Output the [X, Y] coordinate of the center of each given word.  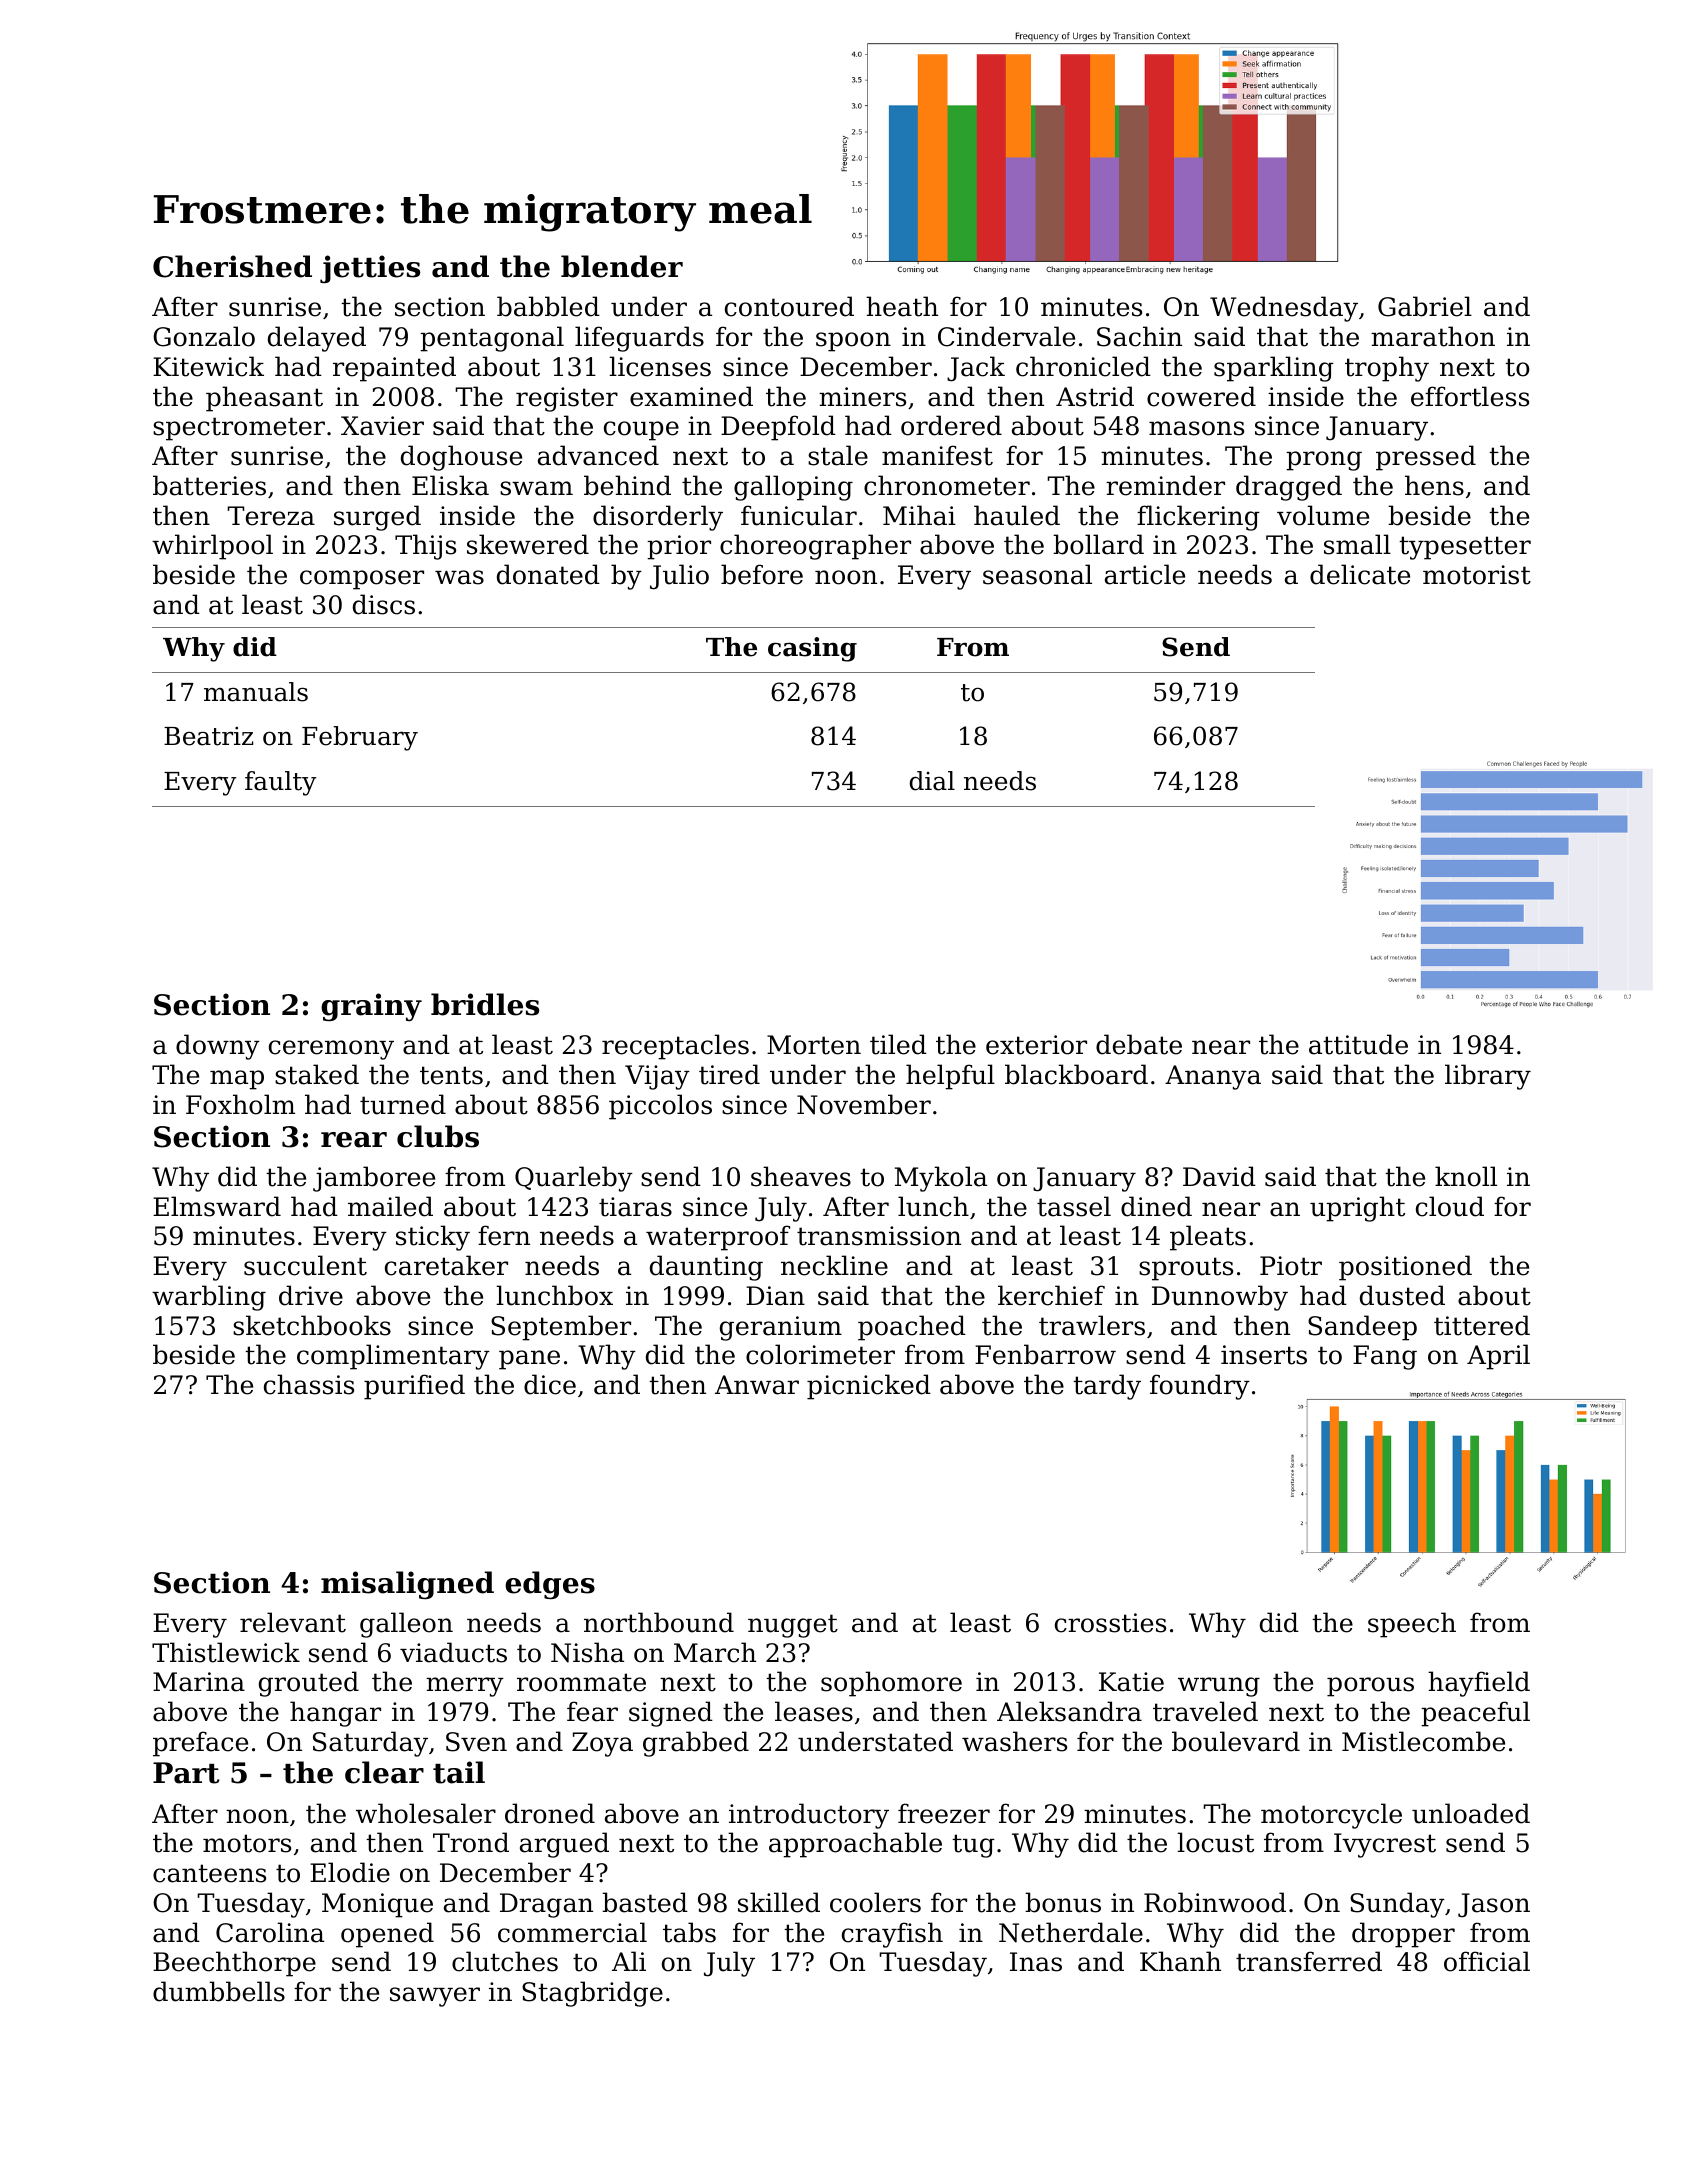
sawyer [435, 1997]
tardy [1107, 1387]
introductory [809, 1816]
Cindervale [1006, 336]
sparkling [1274, 369]
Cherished [232, 266]
